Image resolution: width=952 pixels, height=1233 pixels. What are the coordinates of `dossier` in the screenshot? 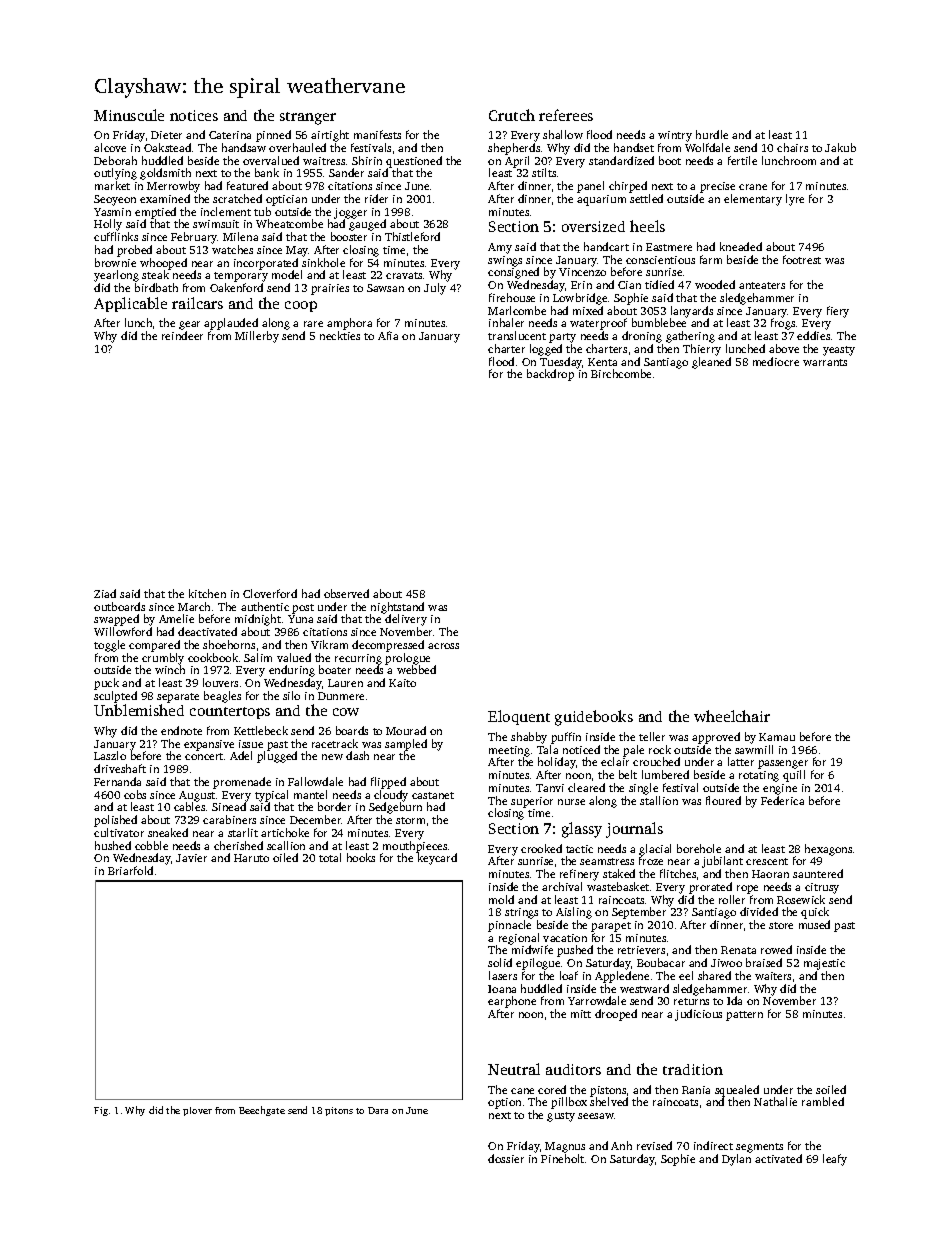 It's located at (506, 1158).
